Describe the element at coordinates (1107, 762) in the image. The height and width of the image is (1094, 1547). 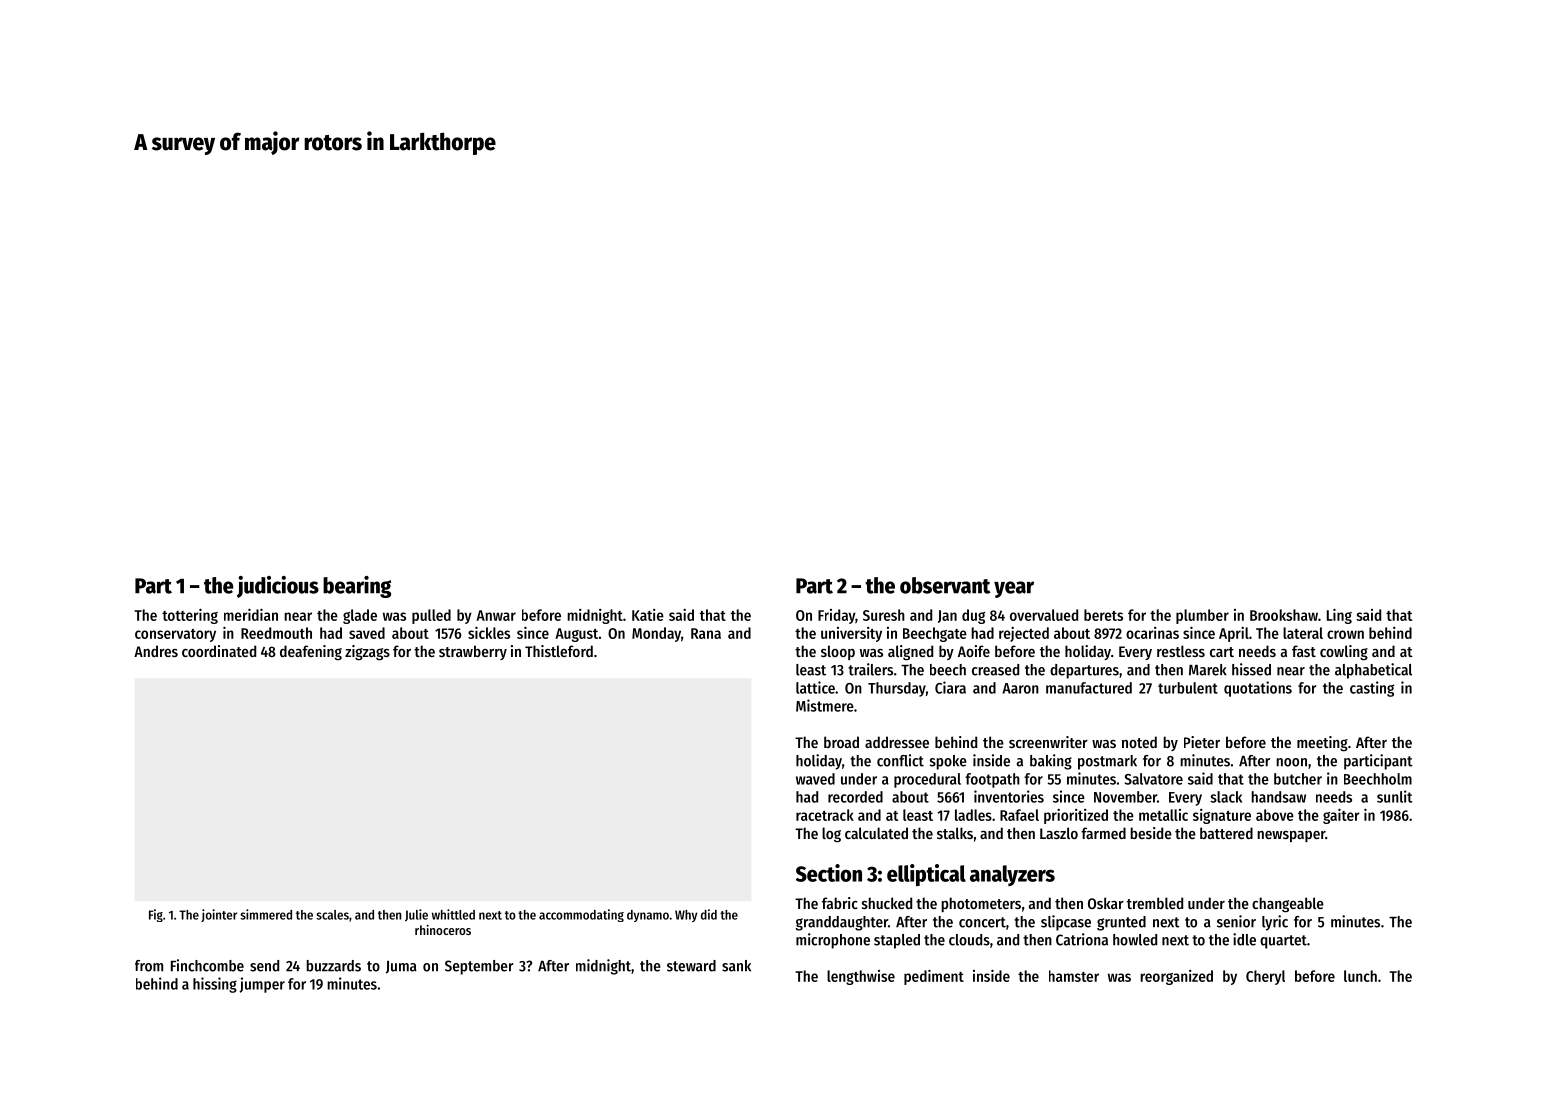
I see `postmark` at that location.
